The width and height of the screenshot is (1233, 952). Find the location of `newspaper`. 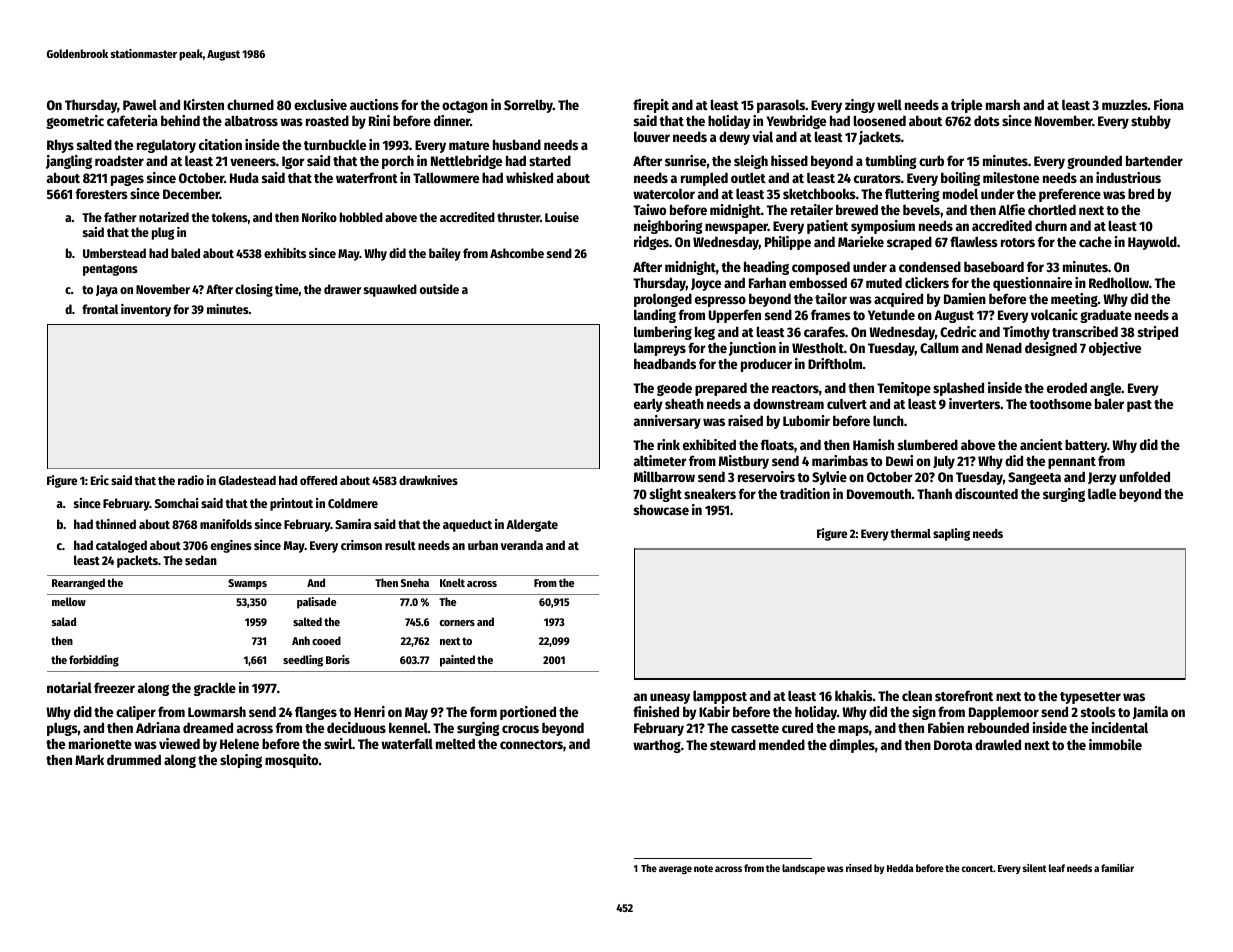

newspaper is located at coordinates (736, 228).
